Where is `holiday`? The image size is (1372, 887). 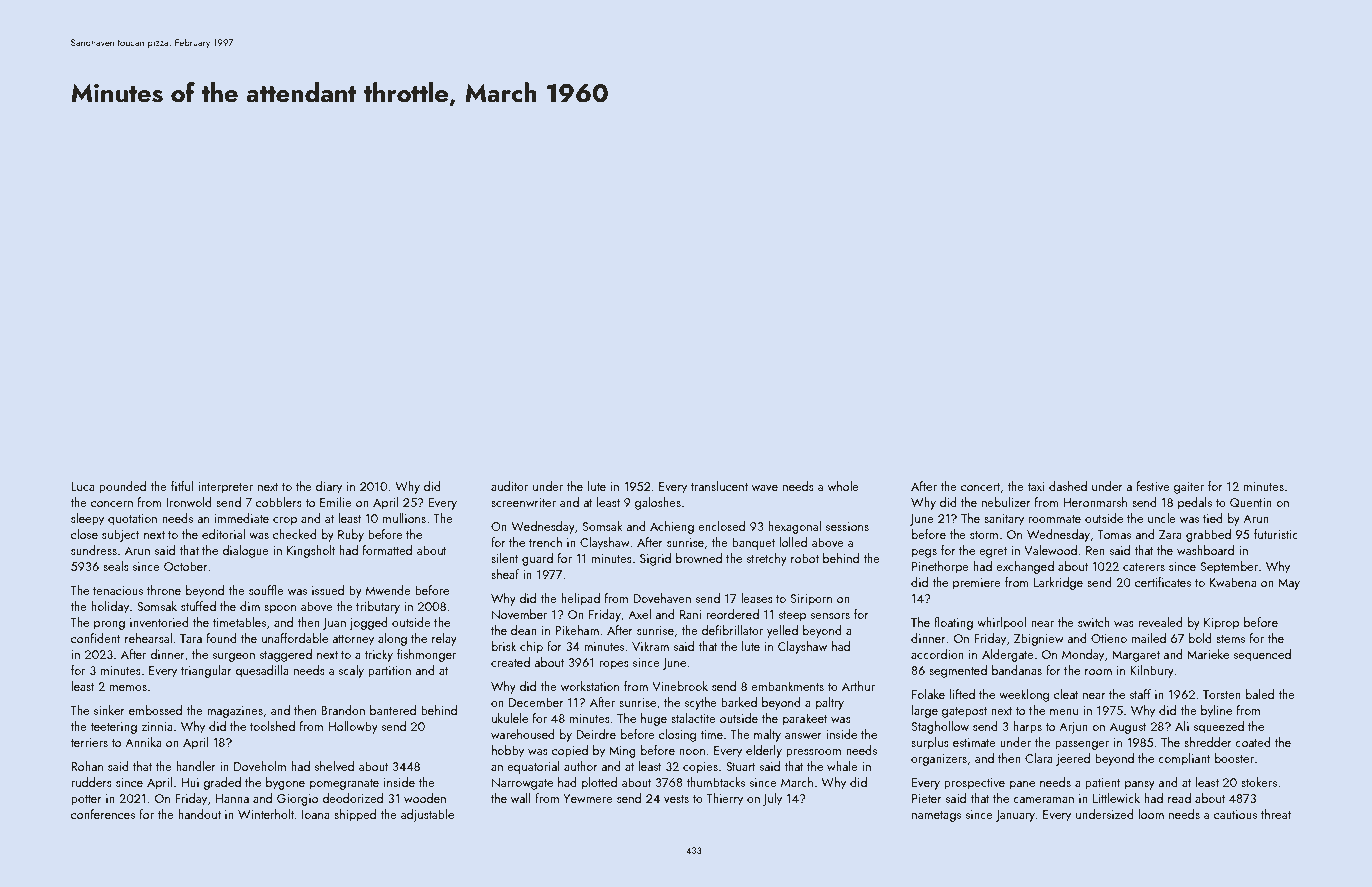 holiday is located at coordinates (110, 607).
